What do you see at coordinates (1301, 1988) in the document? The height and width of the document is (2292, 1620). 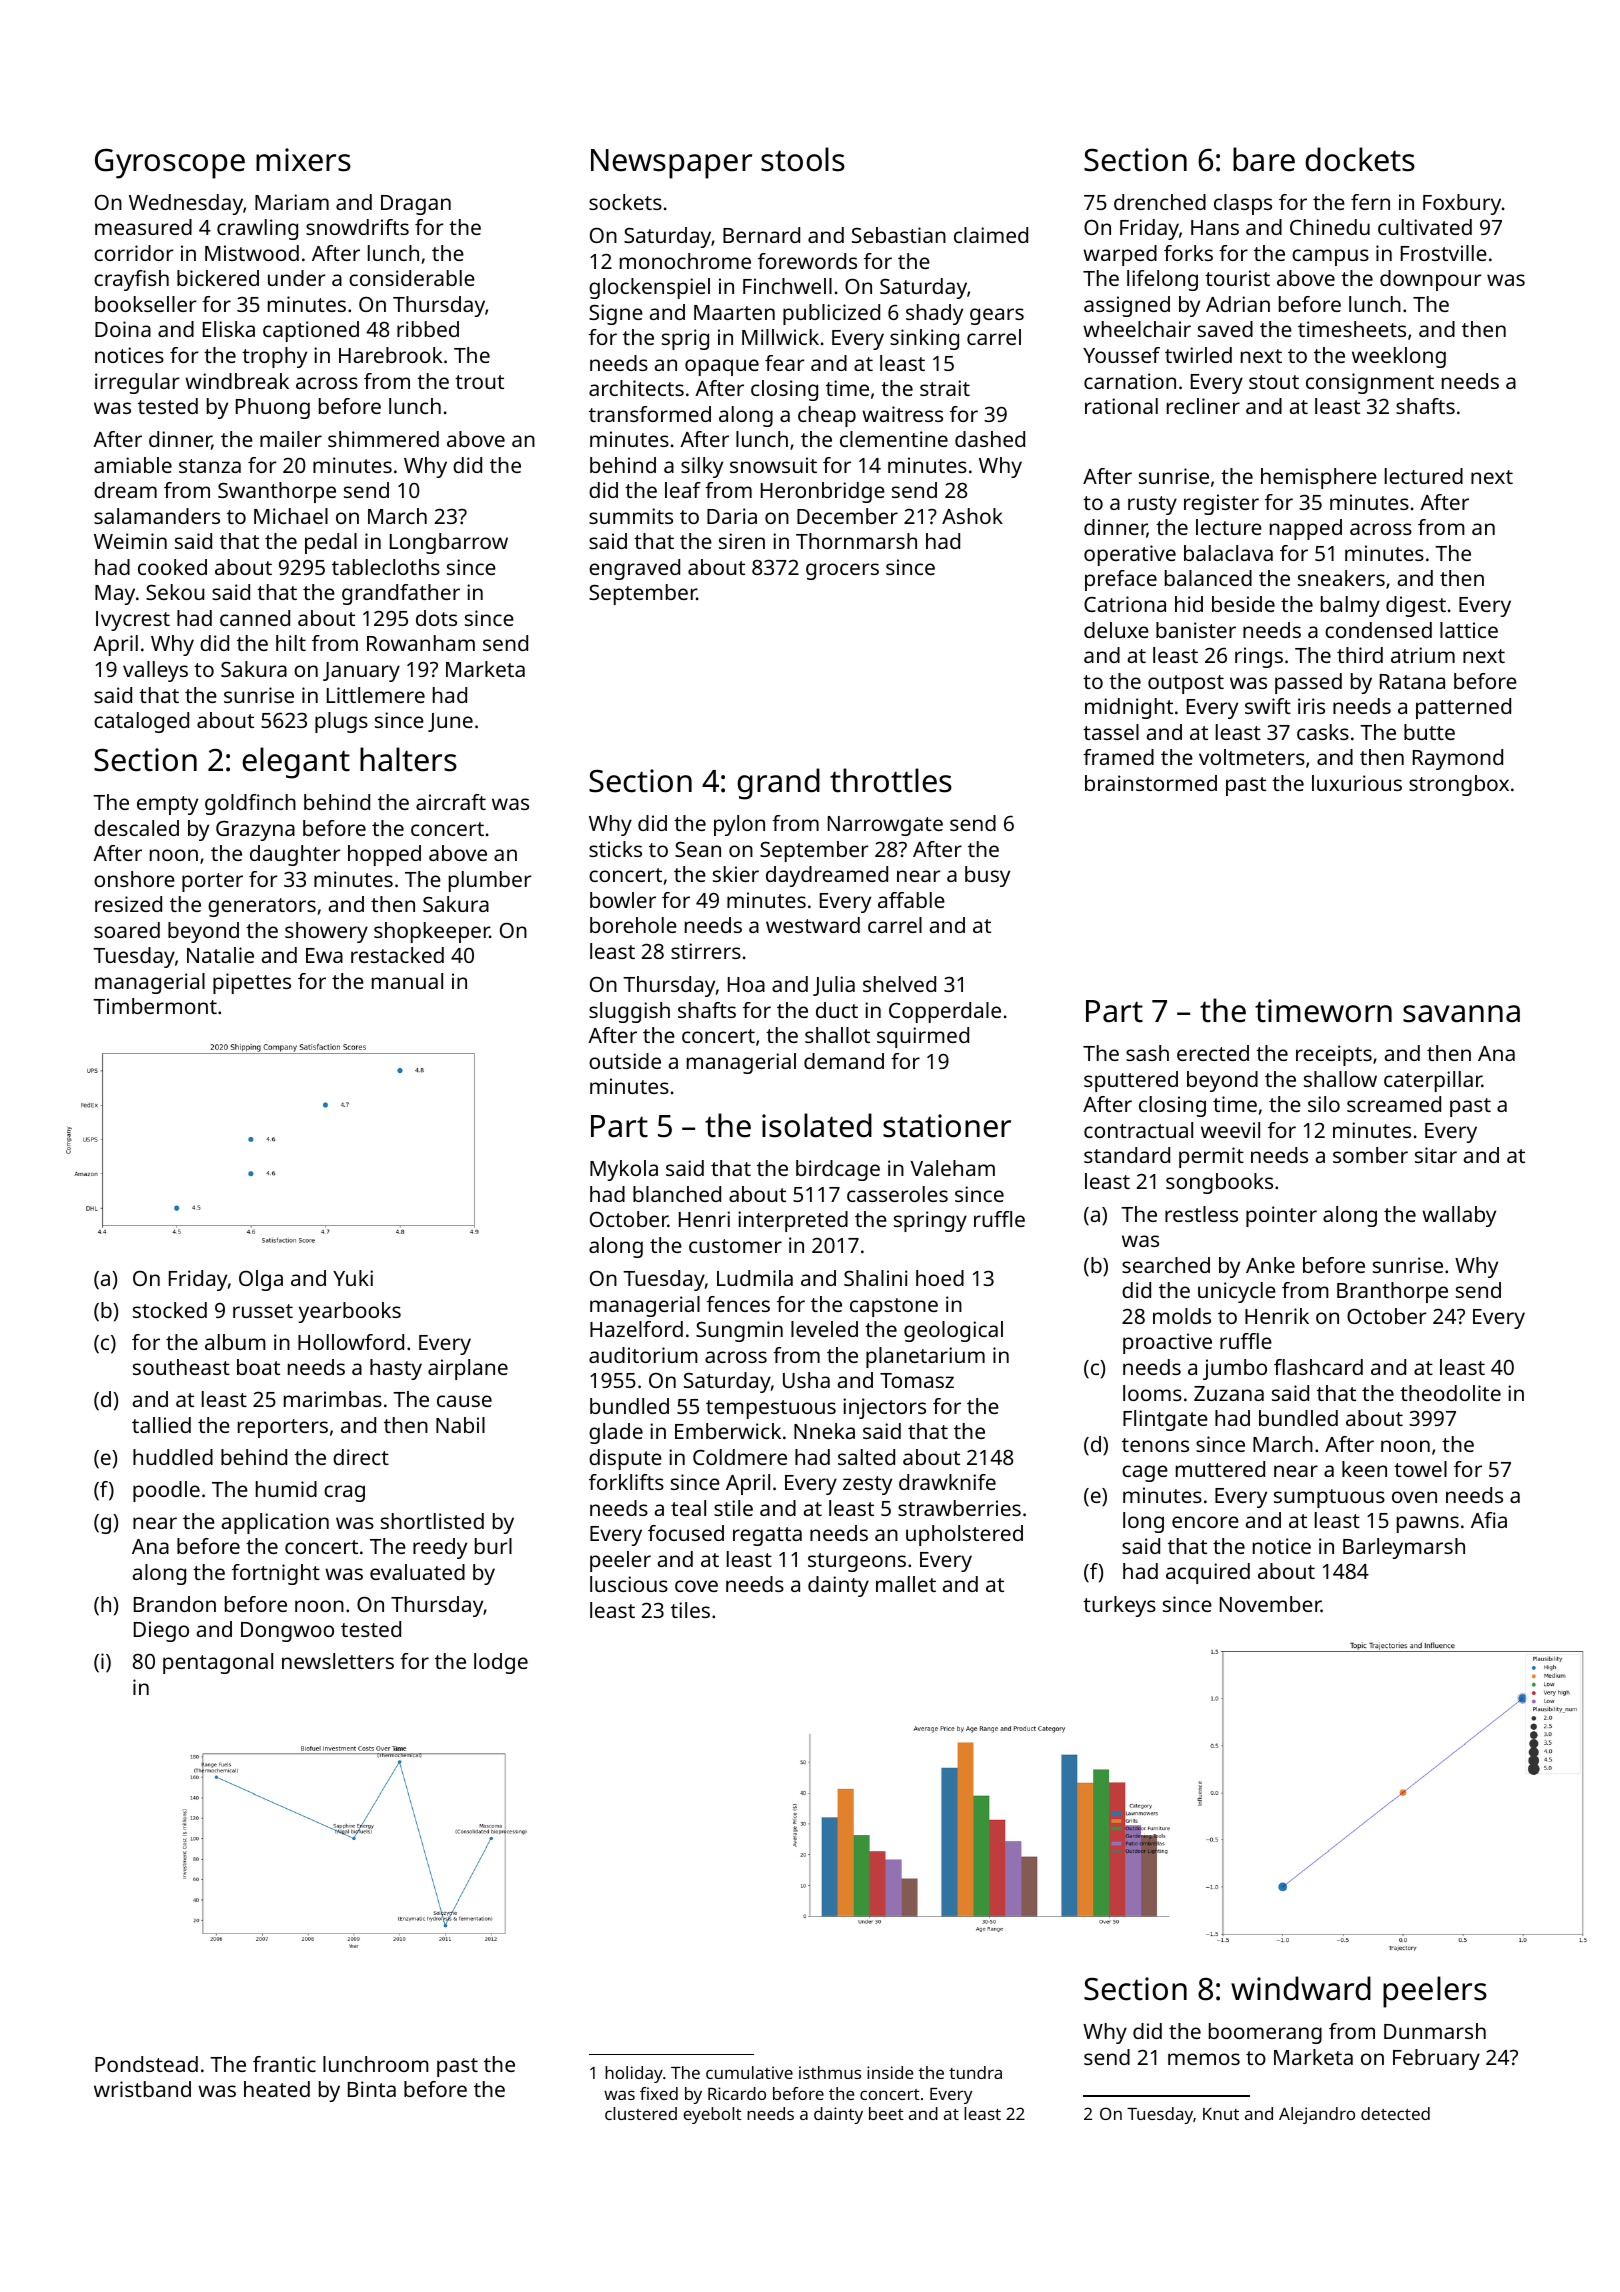 I see `windward` at bounding box center [1301, 1988].
